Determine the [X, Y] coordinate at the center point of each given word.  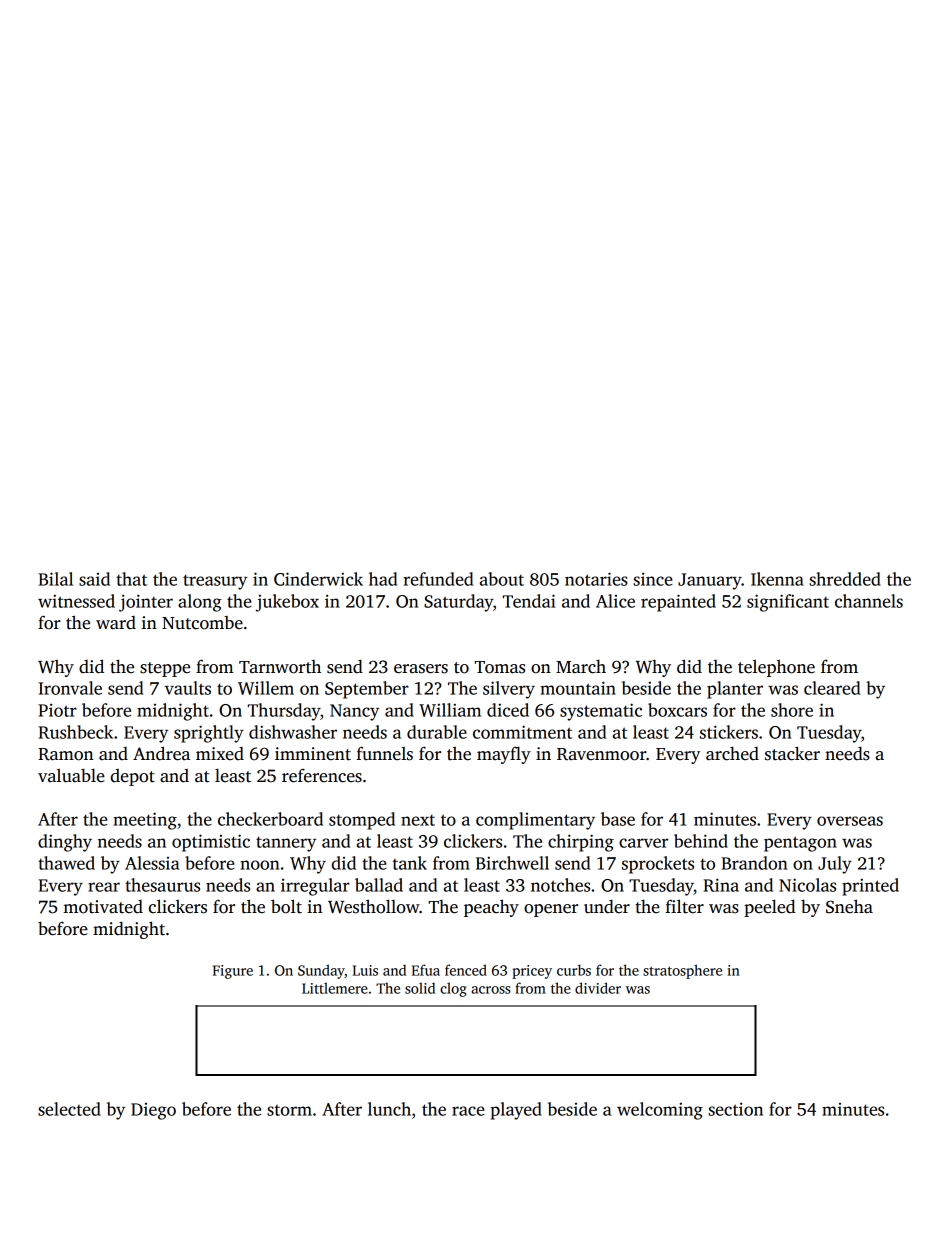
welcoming [660, 1111]
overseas [850, 821]
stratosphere [682, 971]
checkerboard [270, 819]
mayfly [504, 755]
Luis [365, 970]
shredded [845, 579]
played [516, 1111]
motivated [103, 907]
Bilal [56, 579]
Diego [153, 1111]
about [502, 579]
